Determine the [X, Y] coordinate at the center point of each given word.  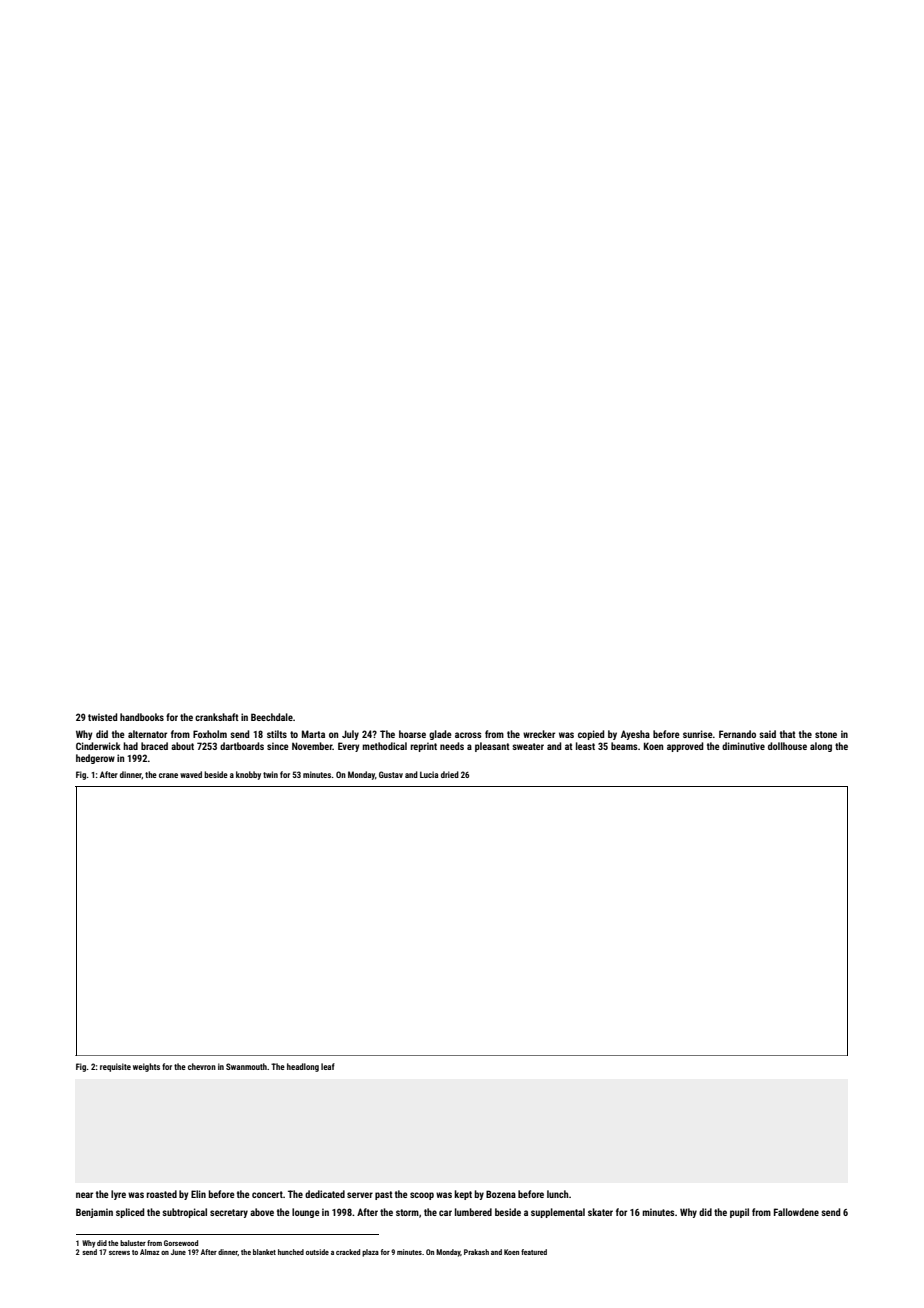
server [360, 1195]
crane [168, 775]
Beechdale [272, 717]
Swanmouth [246, 1066]
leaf [328, 1066]
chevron [202, 1066]
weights [146, 1067]
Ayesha [635, 735]
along [821, 747]
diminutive [743, 746]
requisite [115, 1067]
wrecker [539, 734]
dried [450, 774]
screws [119, 1253]
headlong [303, 1067]
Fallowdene [796, 1212]
